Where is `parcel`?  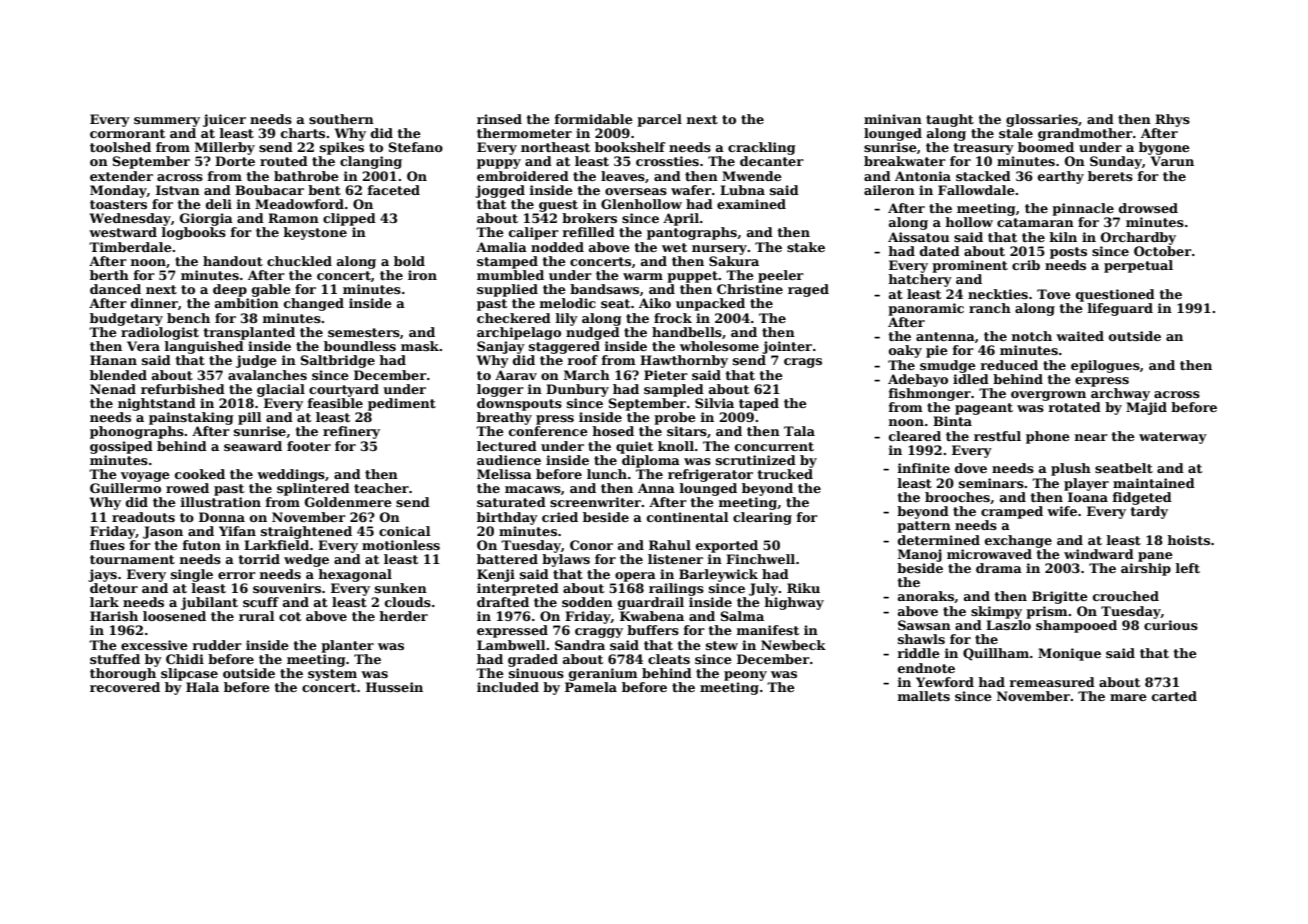 parcel is located at coordinates (659, 120).
